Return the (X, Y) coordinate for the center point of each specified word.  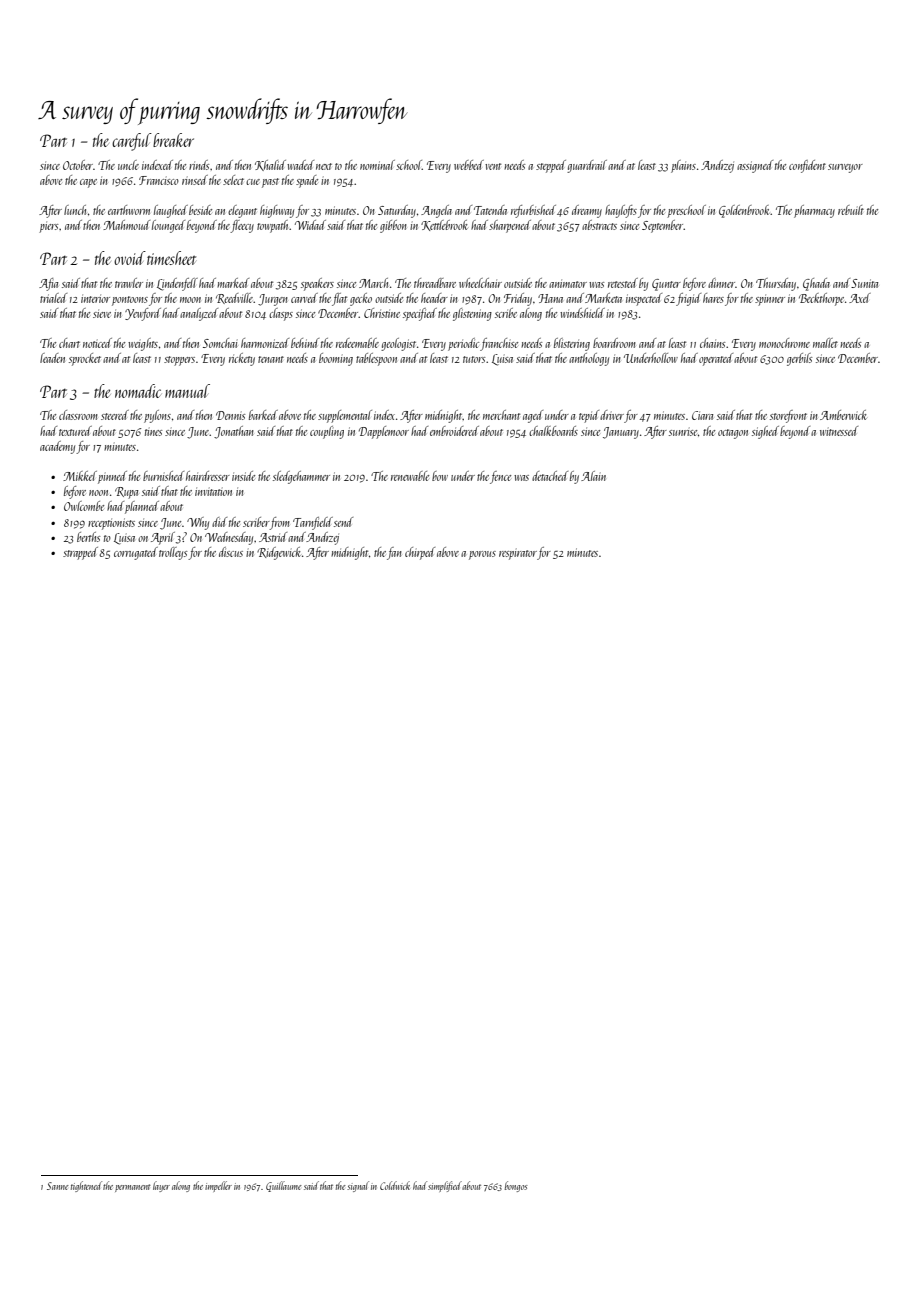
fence (500, 477)
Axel (860, 298)
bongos (516, 1186)
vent (493, 166)
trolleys (173, 553)
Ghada (816, 284)
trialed (53, 298)
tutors (474, 359)
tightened (86, 1186)
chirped (420, 553)
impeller (218, 1186)
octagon (733, 434)
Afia (48, 284)
